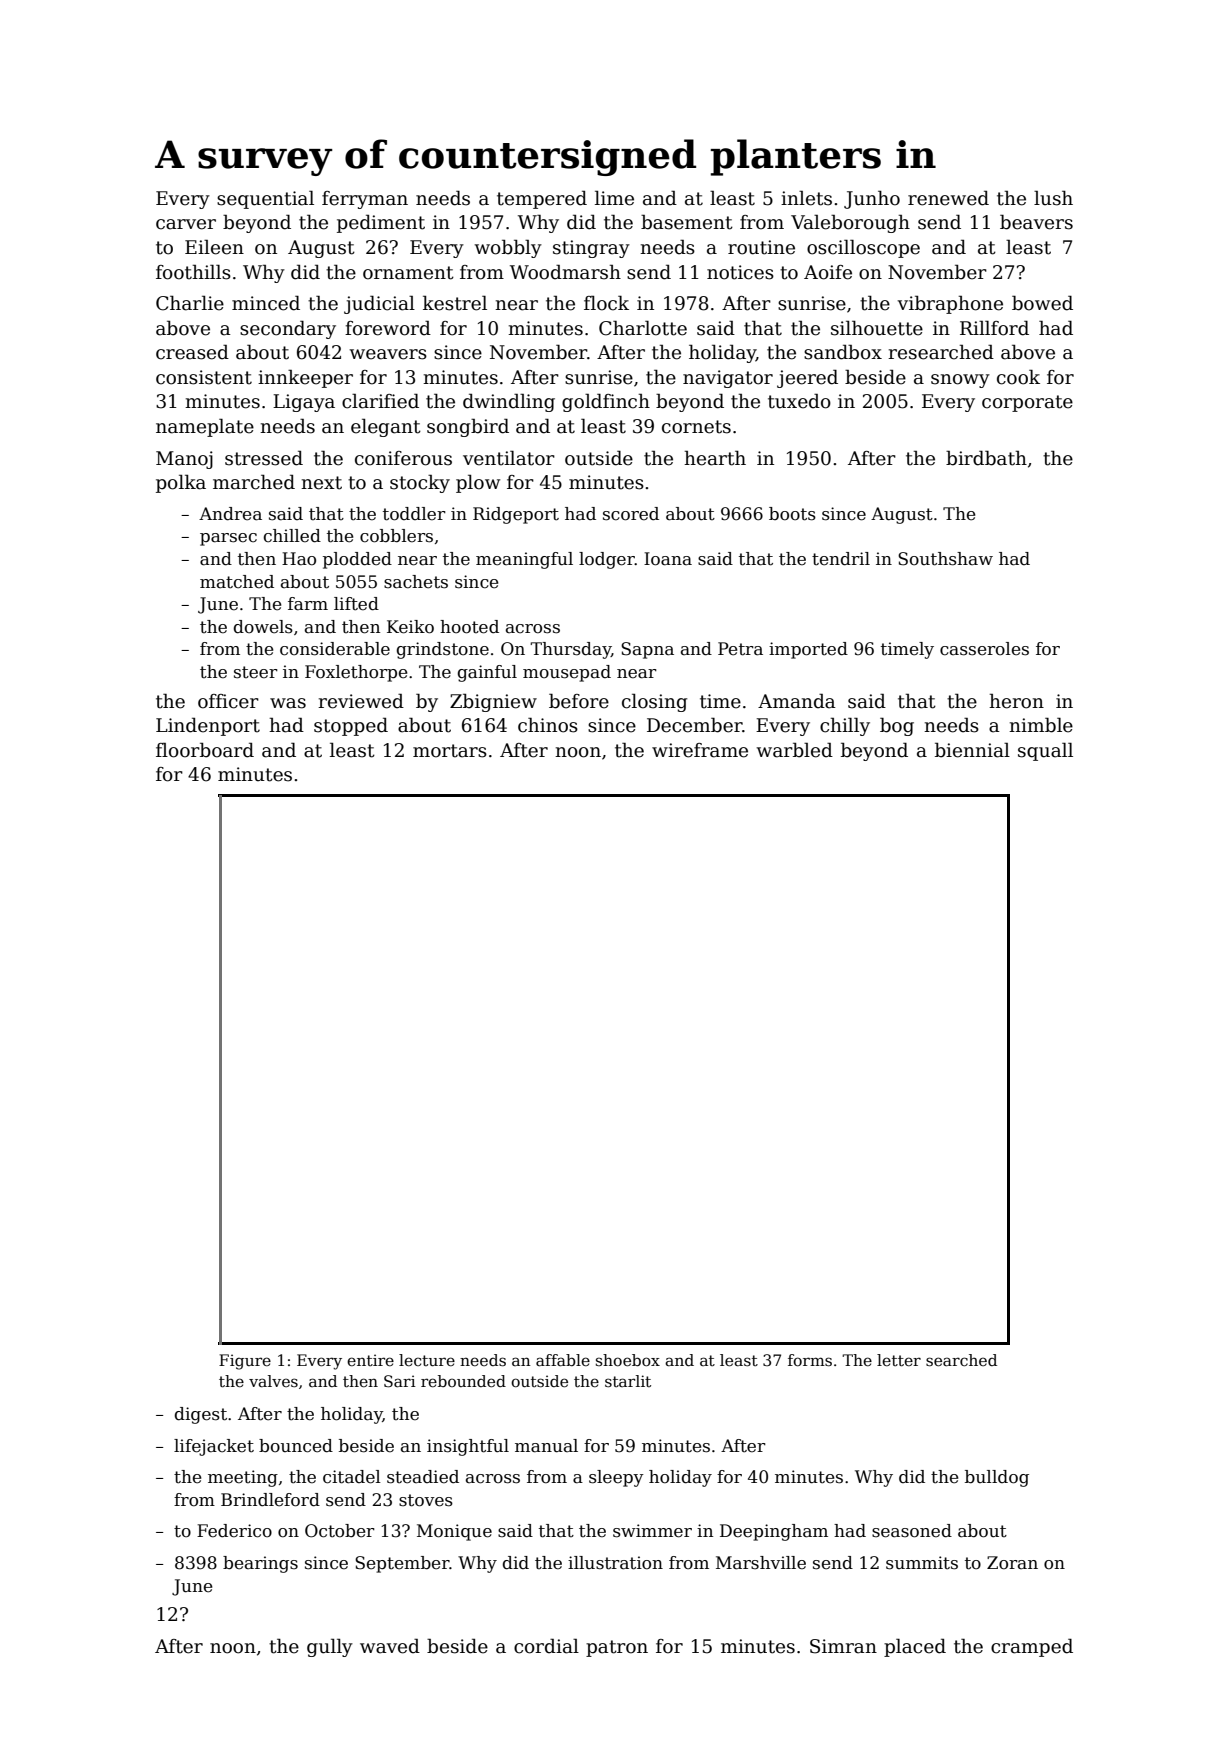 This document has width=1229, height=1738. Describe the element at coordinates (715, 458) in the document. I see `hearth` at that location.
